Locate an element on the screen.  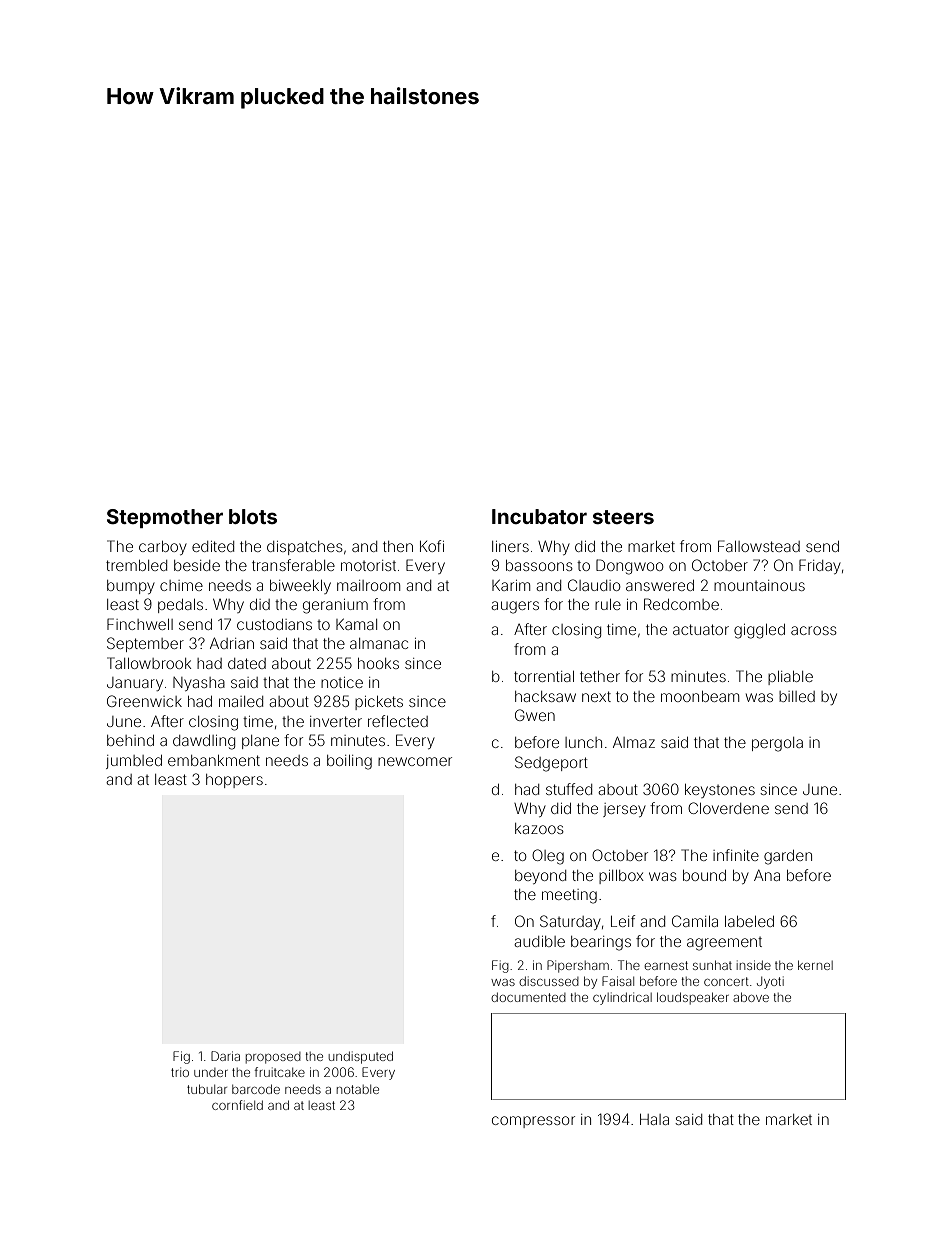
Hala is located at coordinates (654, 1119).
